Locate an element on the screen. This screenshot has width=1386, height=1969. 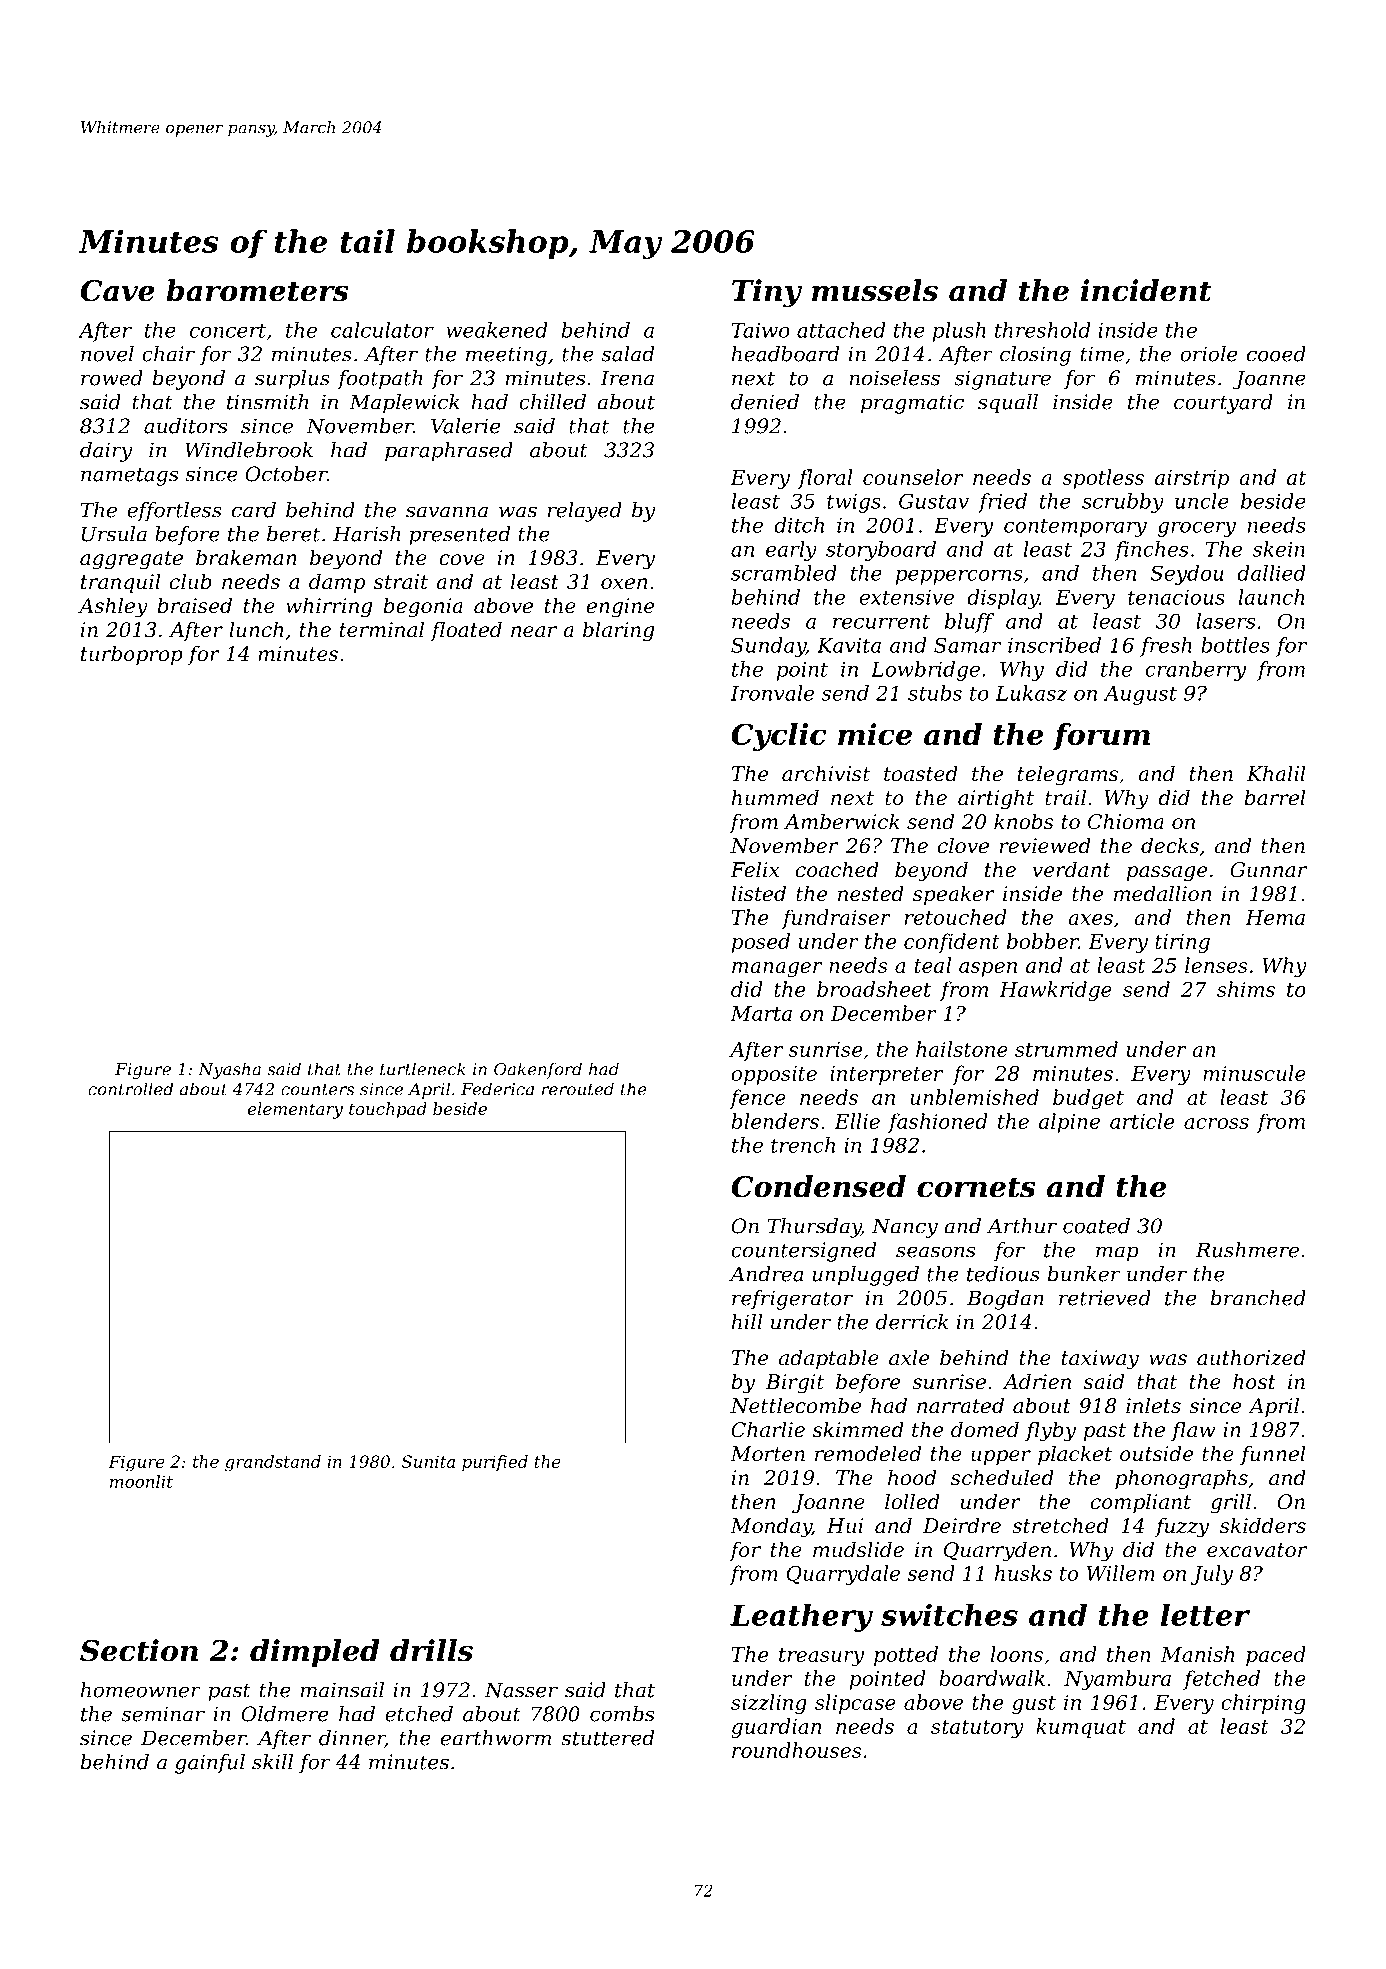
fresh is located at coordinates (1166, 647).
